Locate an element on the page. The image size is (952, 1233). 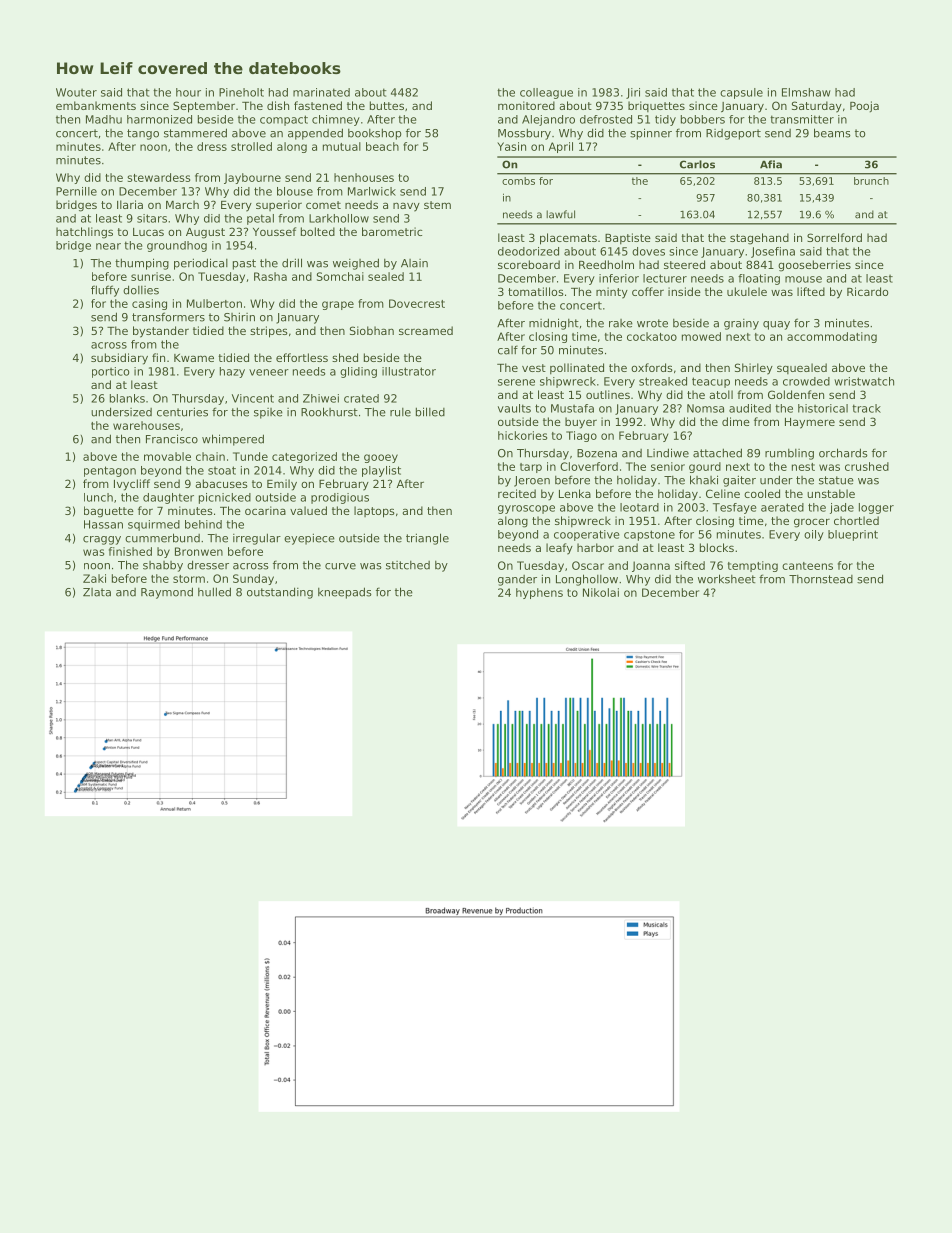
hyphens is located at coordinates (539, 593).
